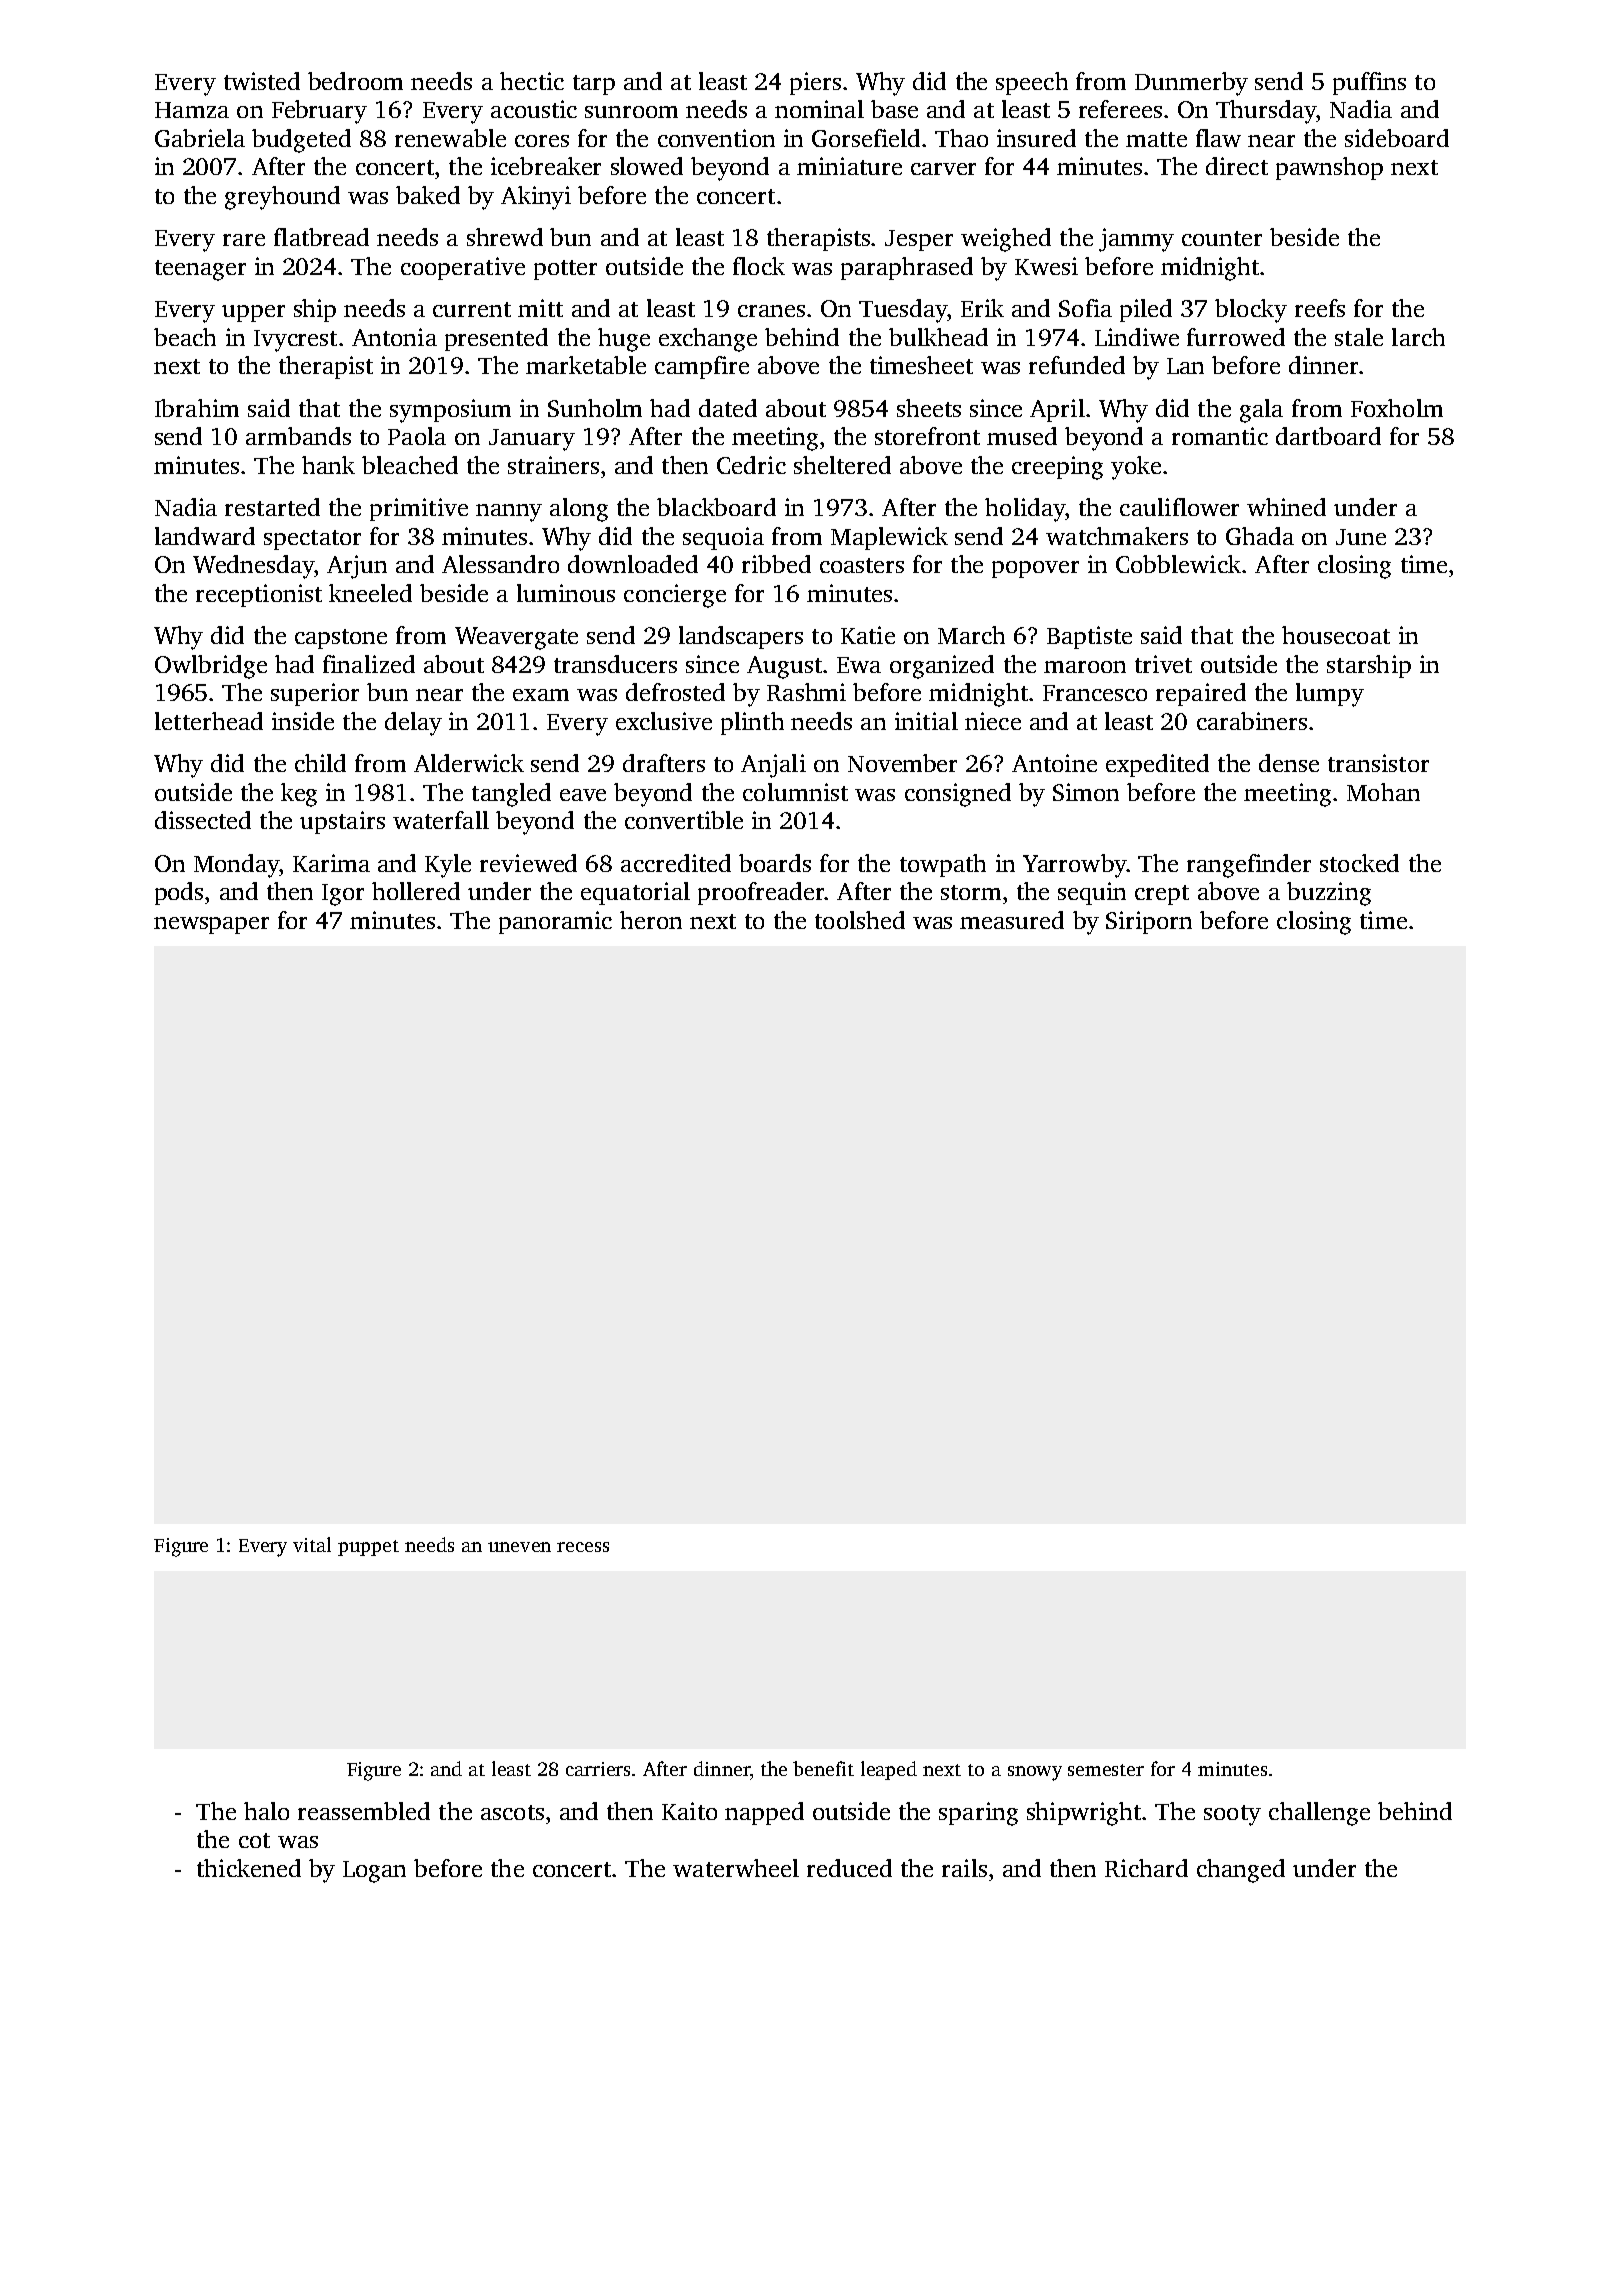 The image size is (1620, 2292). Describe the element at coordinates (583, 1547) in the image. I see `recess` at that location.
